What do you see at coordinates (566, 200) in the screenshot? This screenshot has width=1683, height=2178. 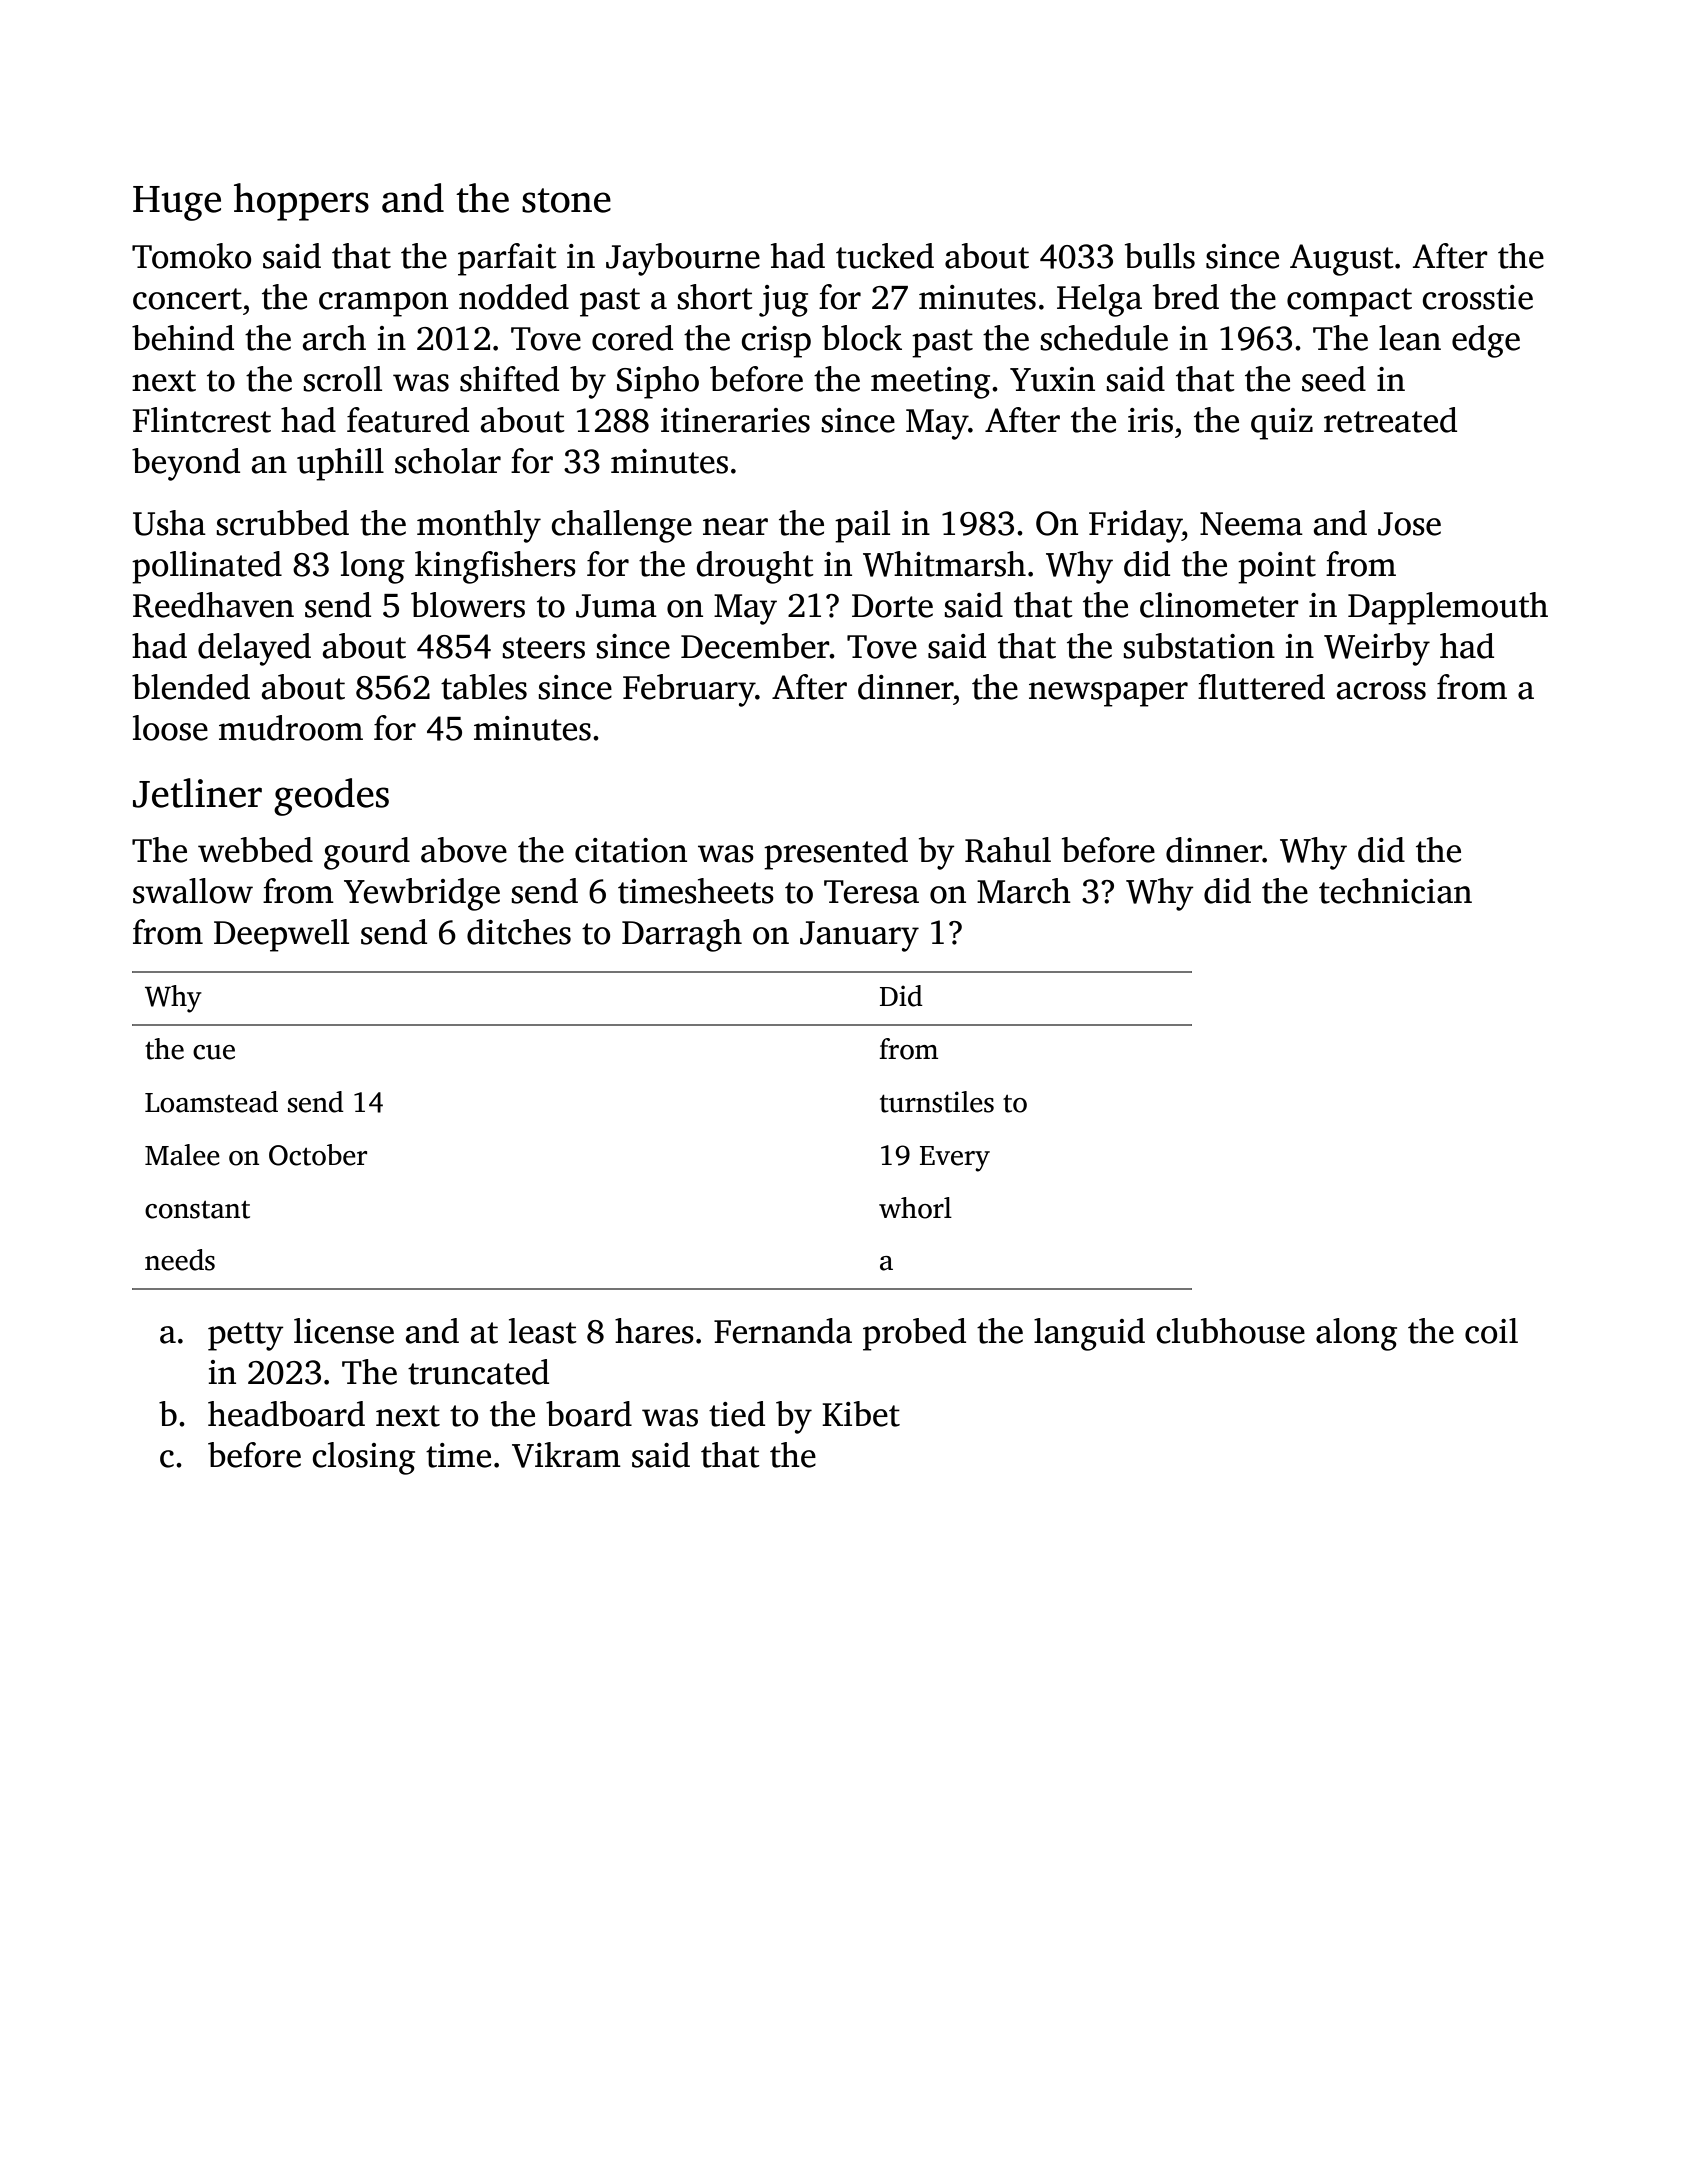 I see `stone` at bounding box center [566, 200].
